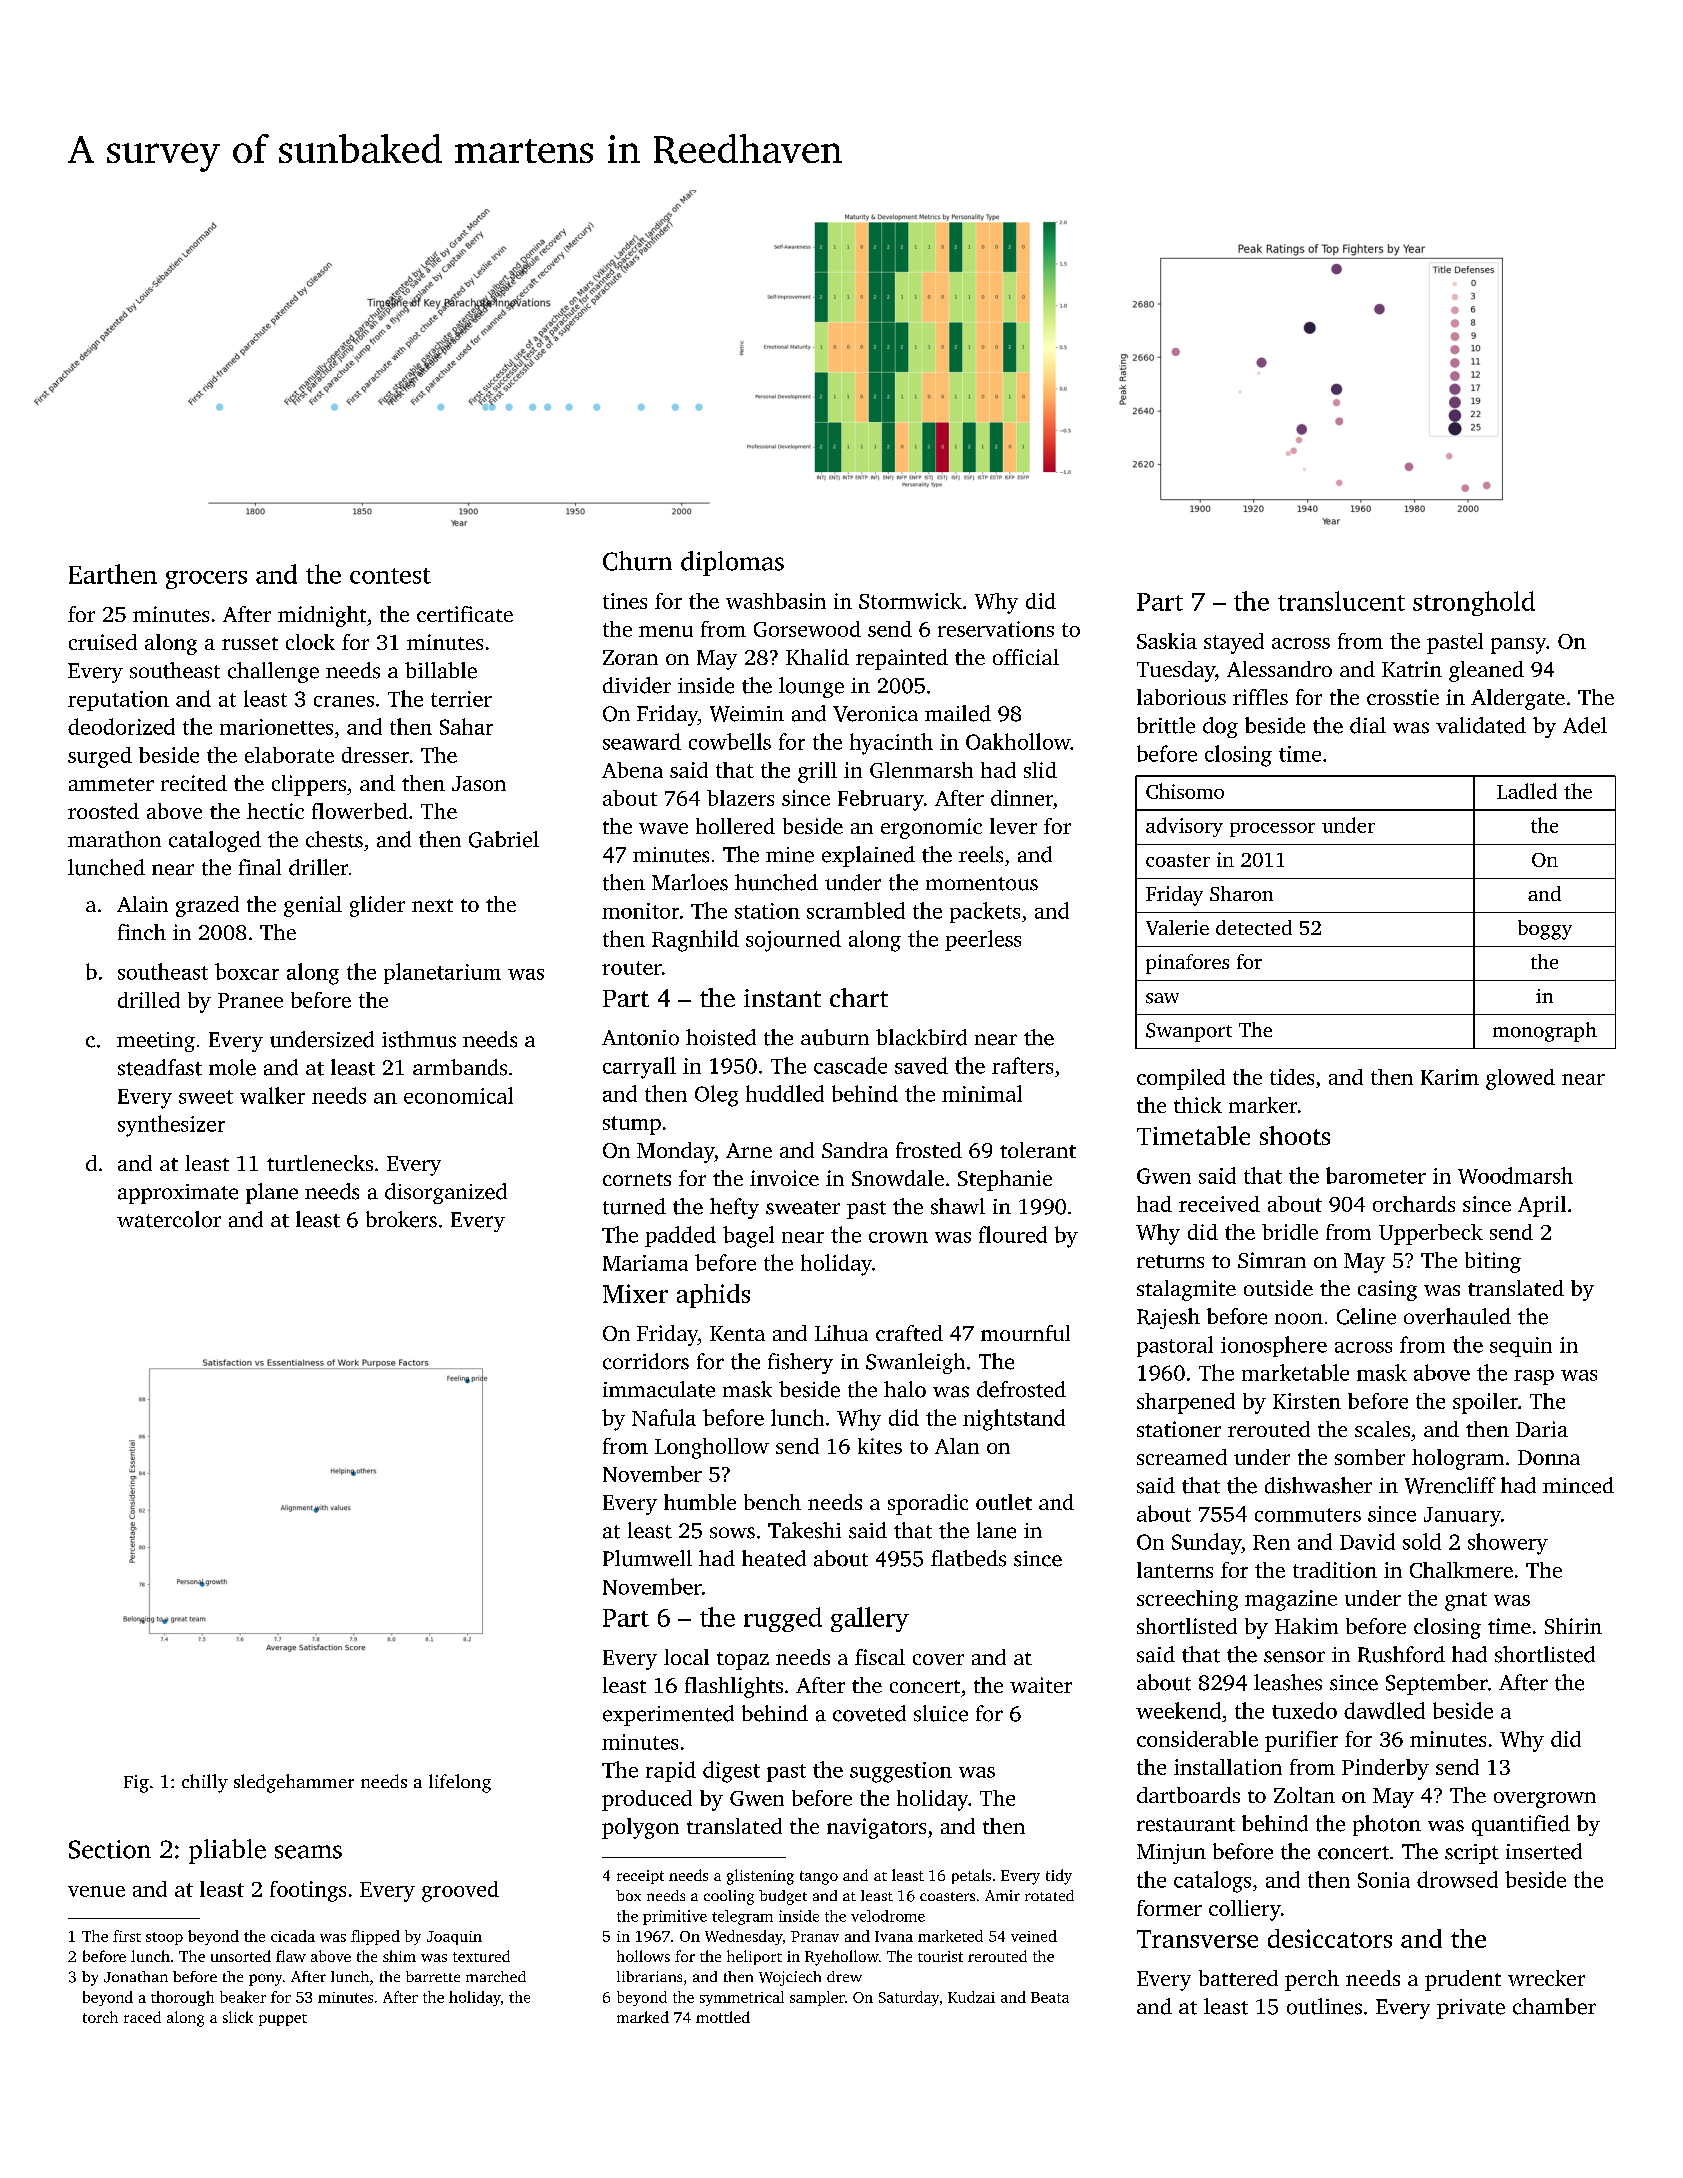 This document has height=2178, width=1683. Describe the element at coordinates (103, 642) in the document. I see `cruised` at that location.
